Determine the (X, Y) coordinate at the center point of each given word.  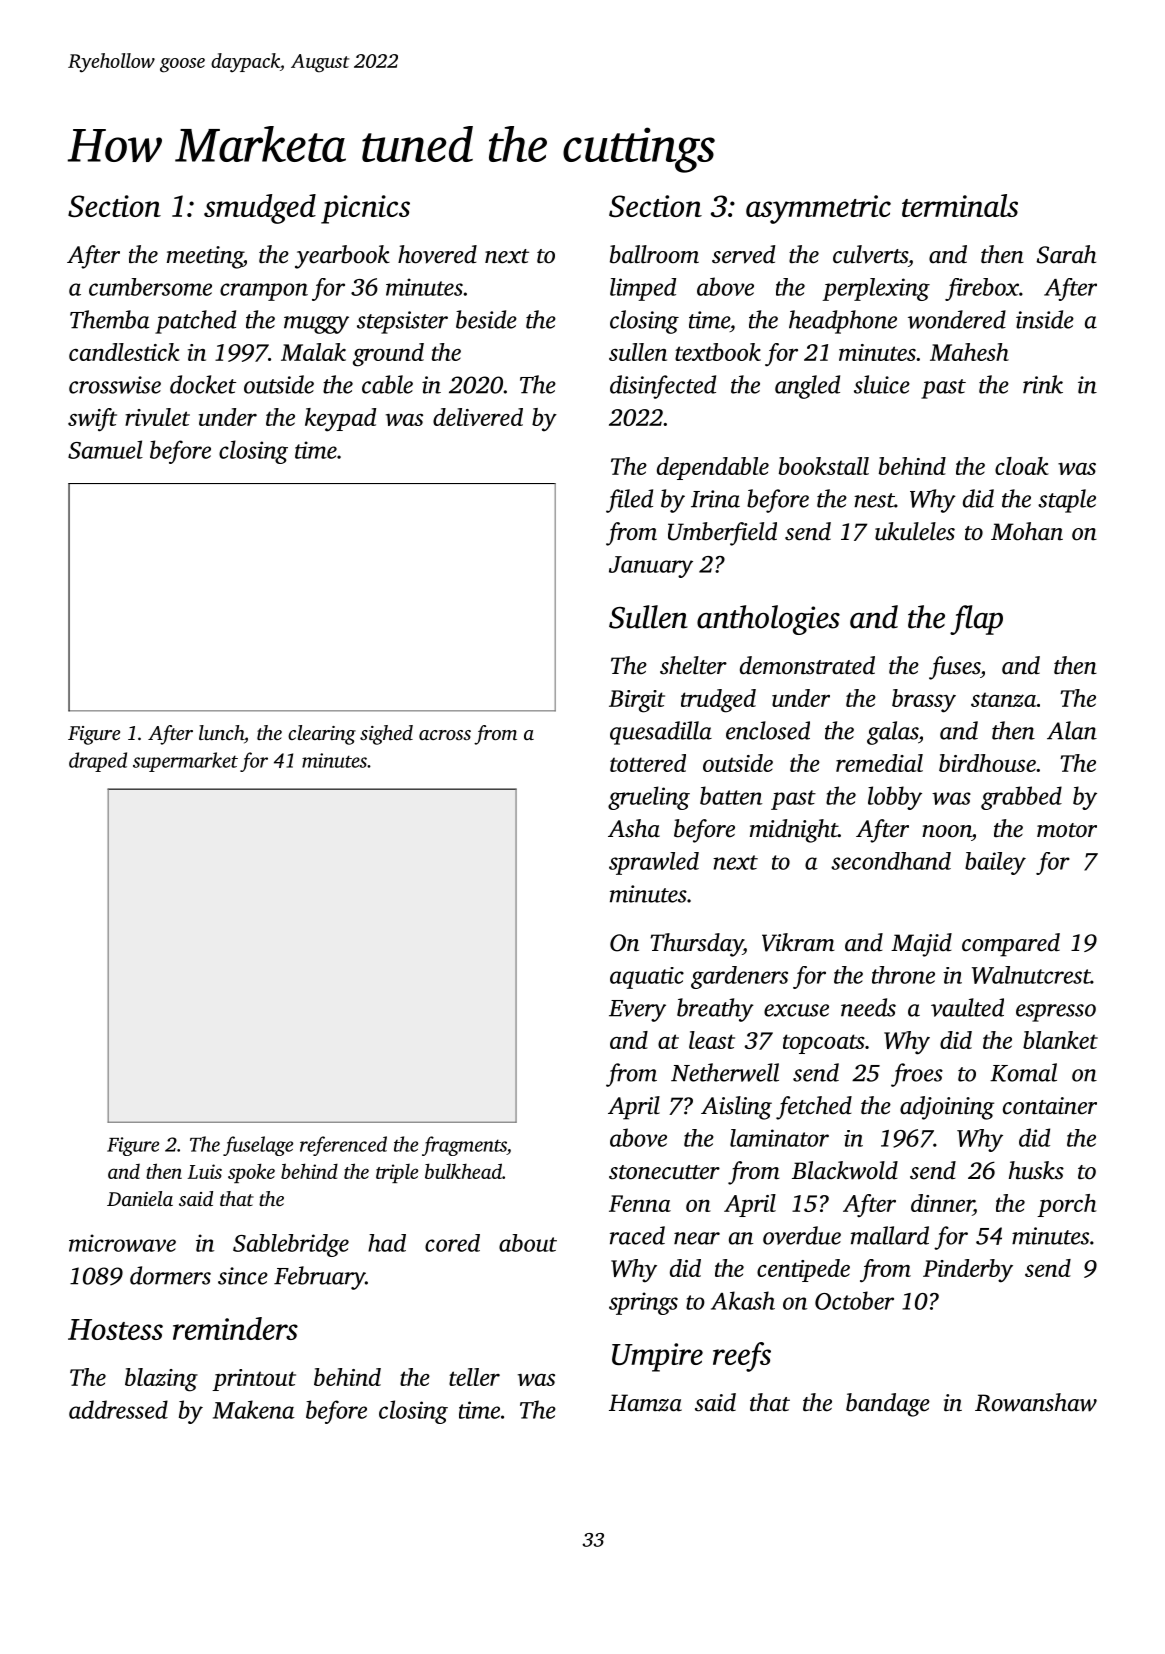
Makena (254, 1409)
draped (98, 762)
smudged (260, 209)
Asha (634, 828)
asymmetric (818, 209)
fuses (954, 668)
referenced (343, 1146)
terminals (960, 205)
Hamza (645, 1403)
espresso (1056, 1013)
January (651, 567)
